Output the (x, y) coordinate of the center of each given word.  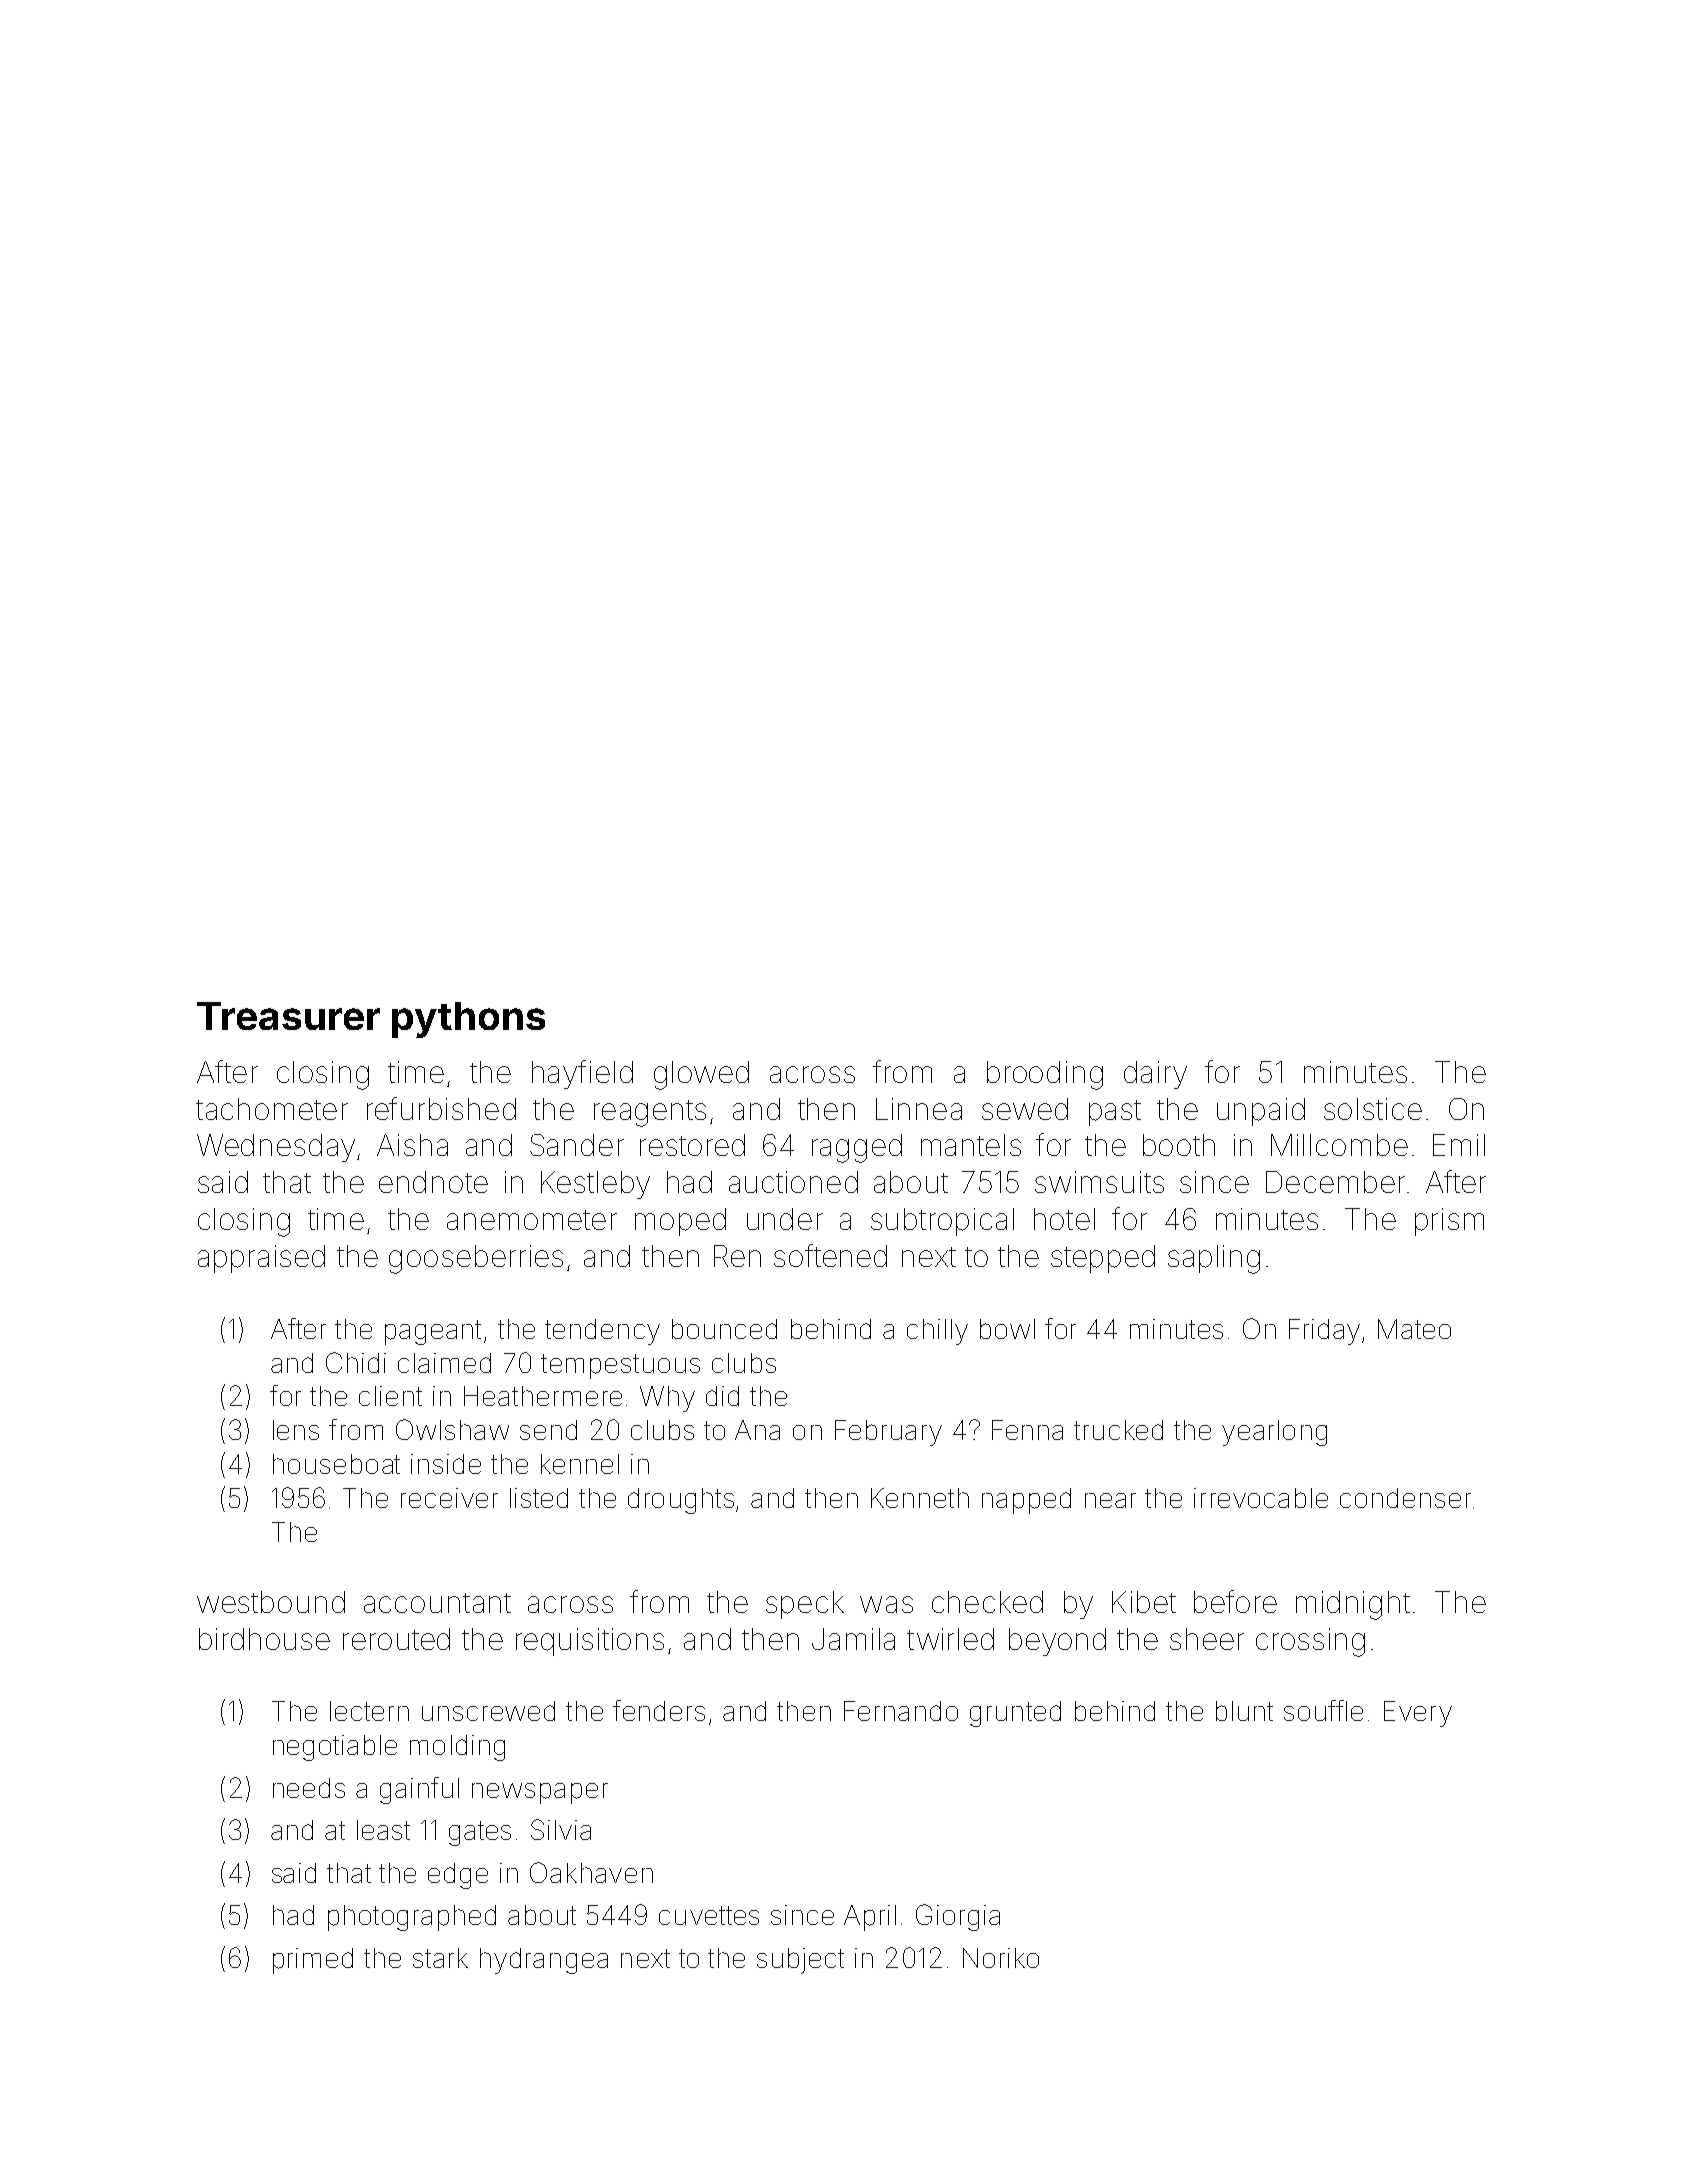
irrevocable (1261, 1498)
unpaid (1261, 1112)
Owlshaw (452, 1429)
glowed (701, 1075)
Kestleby (595, 1185)
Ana (757, 1430)
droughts (681, 1501)
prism (1449, 1222)
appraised (261, 1259)
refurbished (441, 1108)
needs (309, 1788)
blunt (1244, 1711)
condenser (1405, 1498)
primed (313, 1961)
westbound (271, 1602)
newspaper (540, 1793)
